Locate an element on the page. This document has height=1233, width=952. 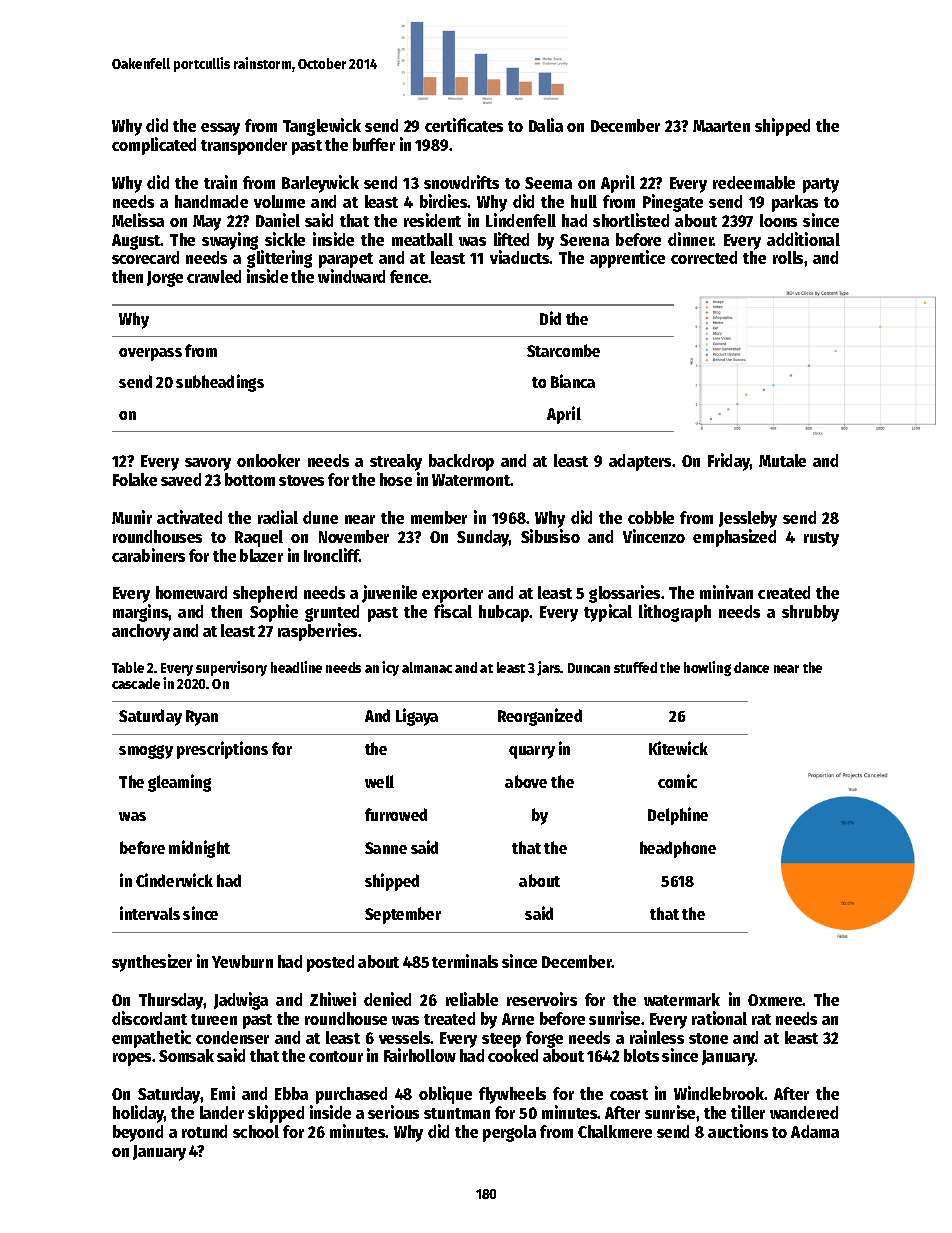
apprentice is located at coordinates (627, 259).
